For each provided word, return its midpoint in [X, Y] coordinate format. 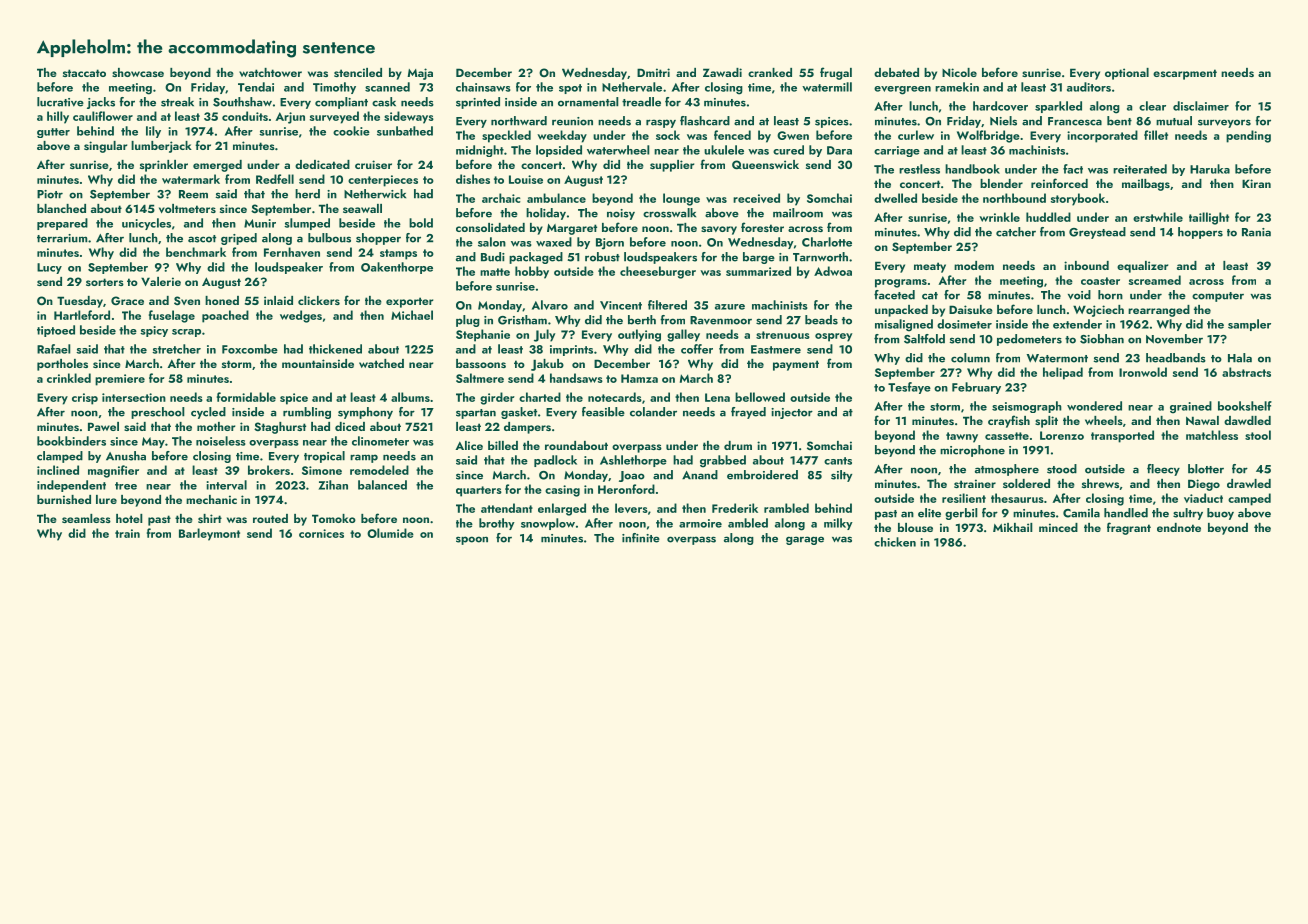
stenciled [358, 72]
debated [896, 72]
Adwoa [833, 271]
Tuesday [80, 302]
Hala [1240, 358]
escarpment [1185, 74]
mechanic [211, 499]
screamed [1155, 280]
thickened [335, 349]
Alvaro [550, 305]
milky [838, 524]
